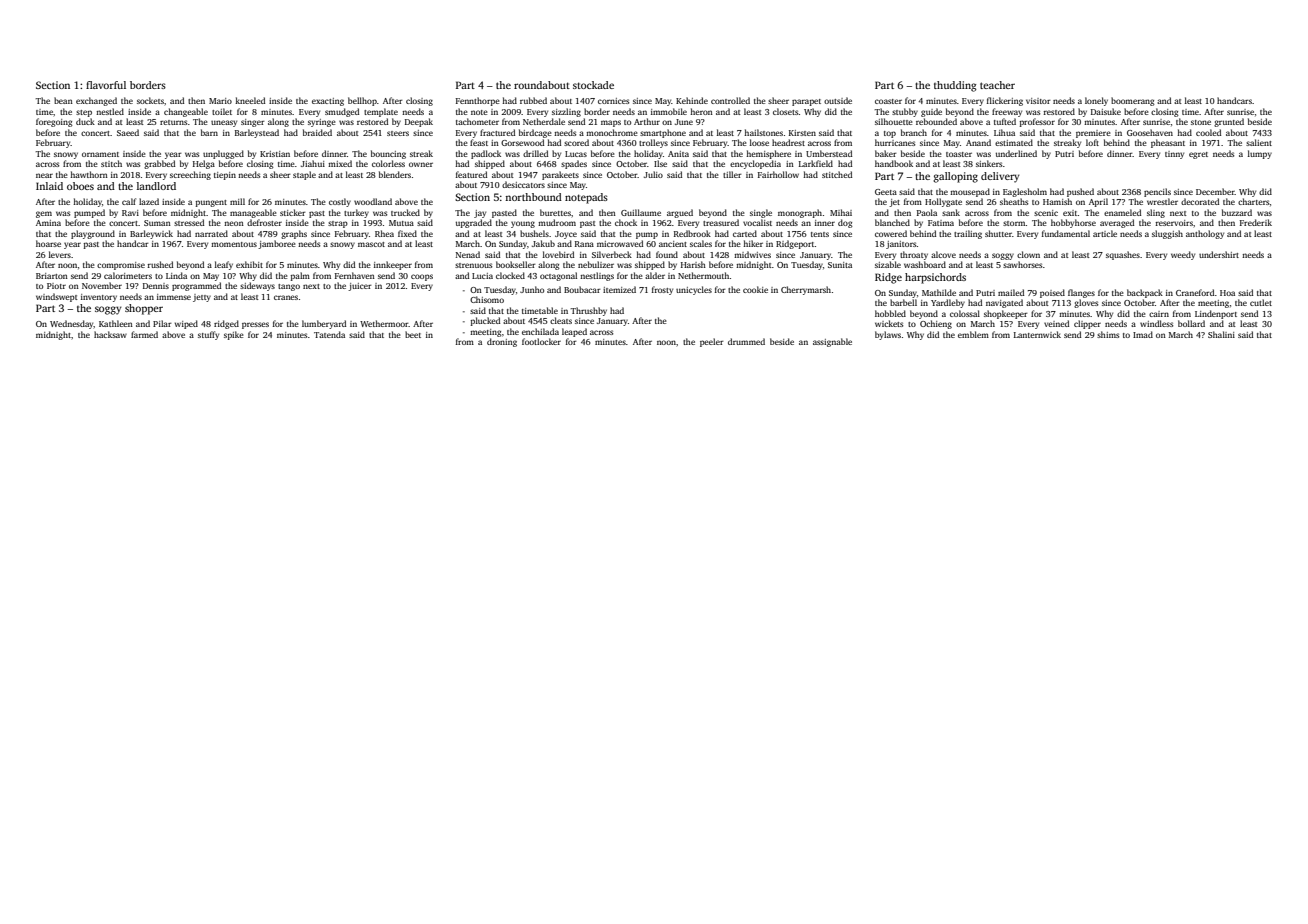 Image resolution: width=1308 pixels, height=924 pixels. Describe the element at coordinates (393, 265) in the document. I see `innkeeper` at that location.
